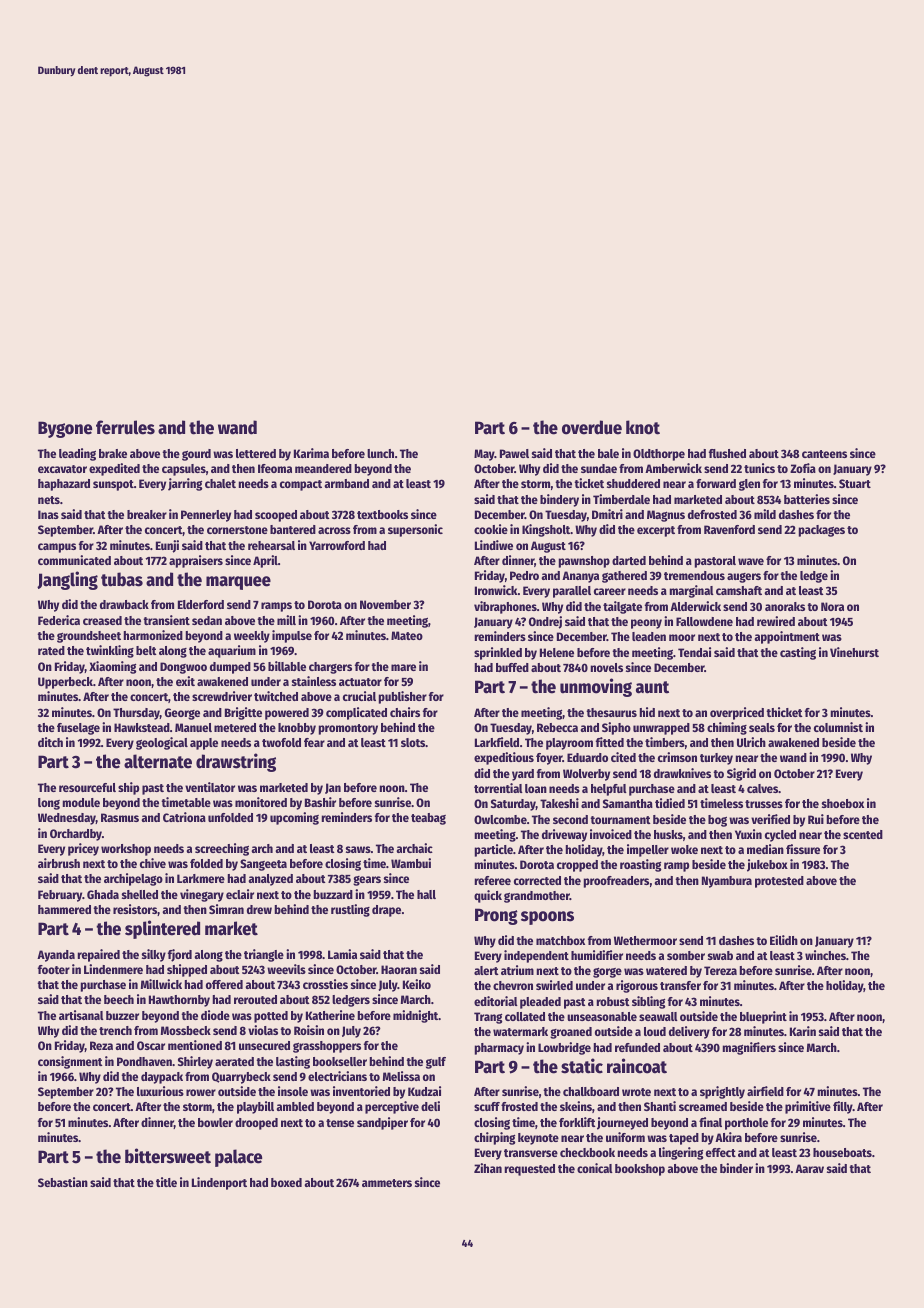  I want to click on turkey, so click(716, 759).
